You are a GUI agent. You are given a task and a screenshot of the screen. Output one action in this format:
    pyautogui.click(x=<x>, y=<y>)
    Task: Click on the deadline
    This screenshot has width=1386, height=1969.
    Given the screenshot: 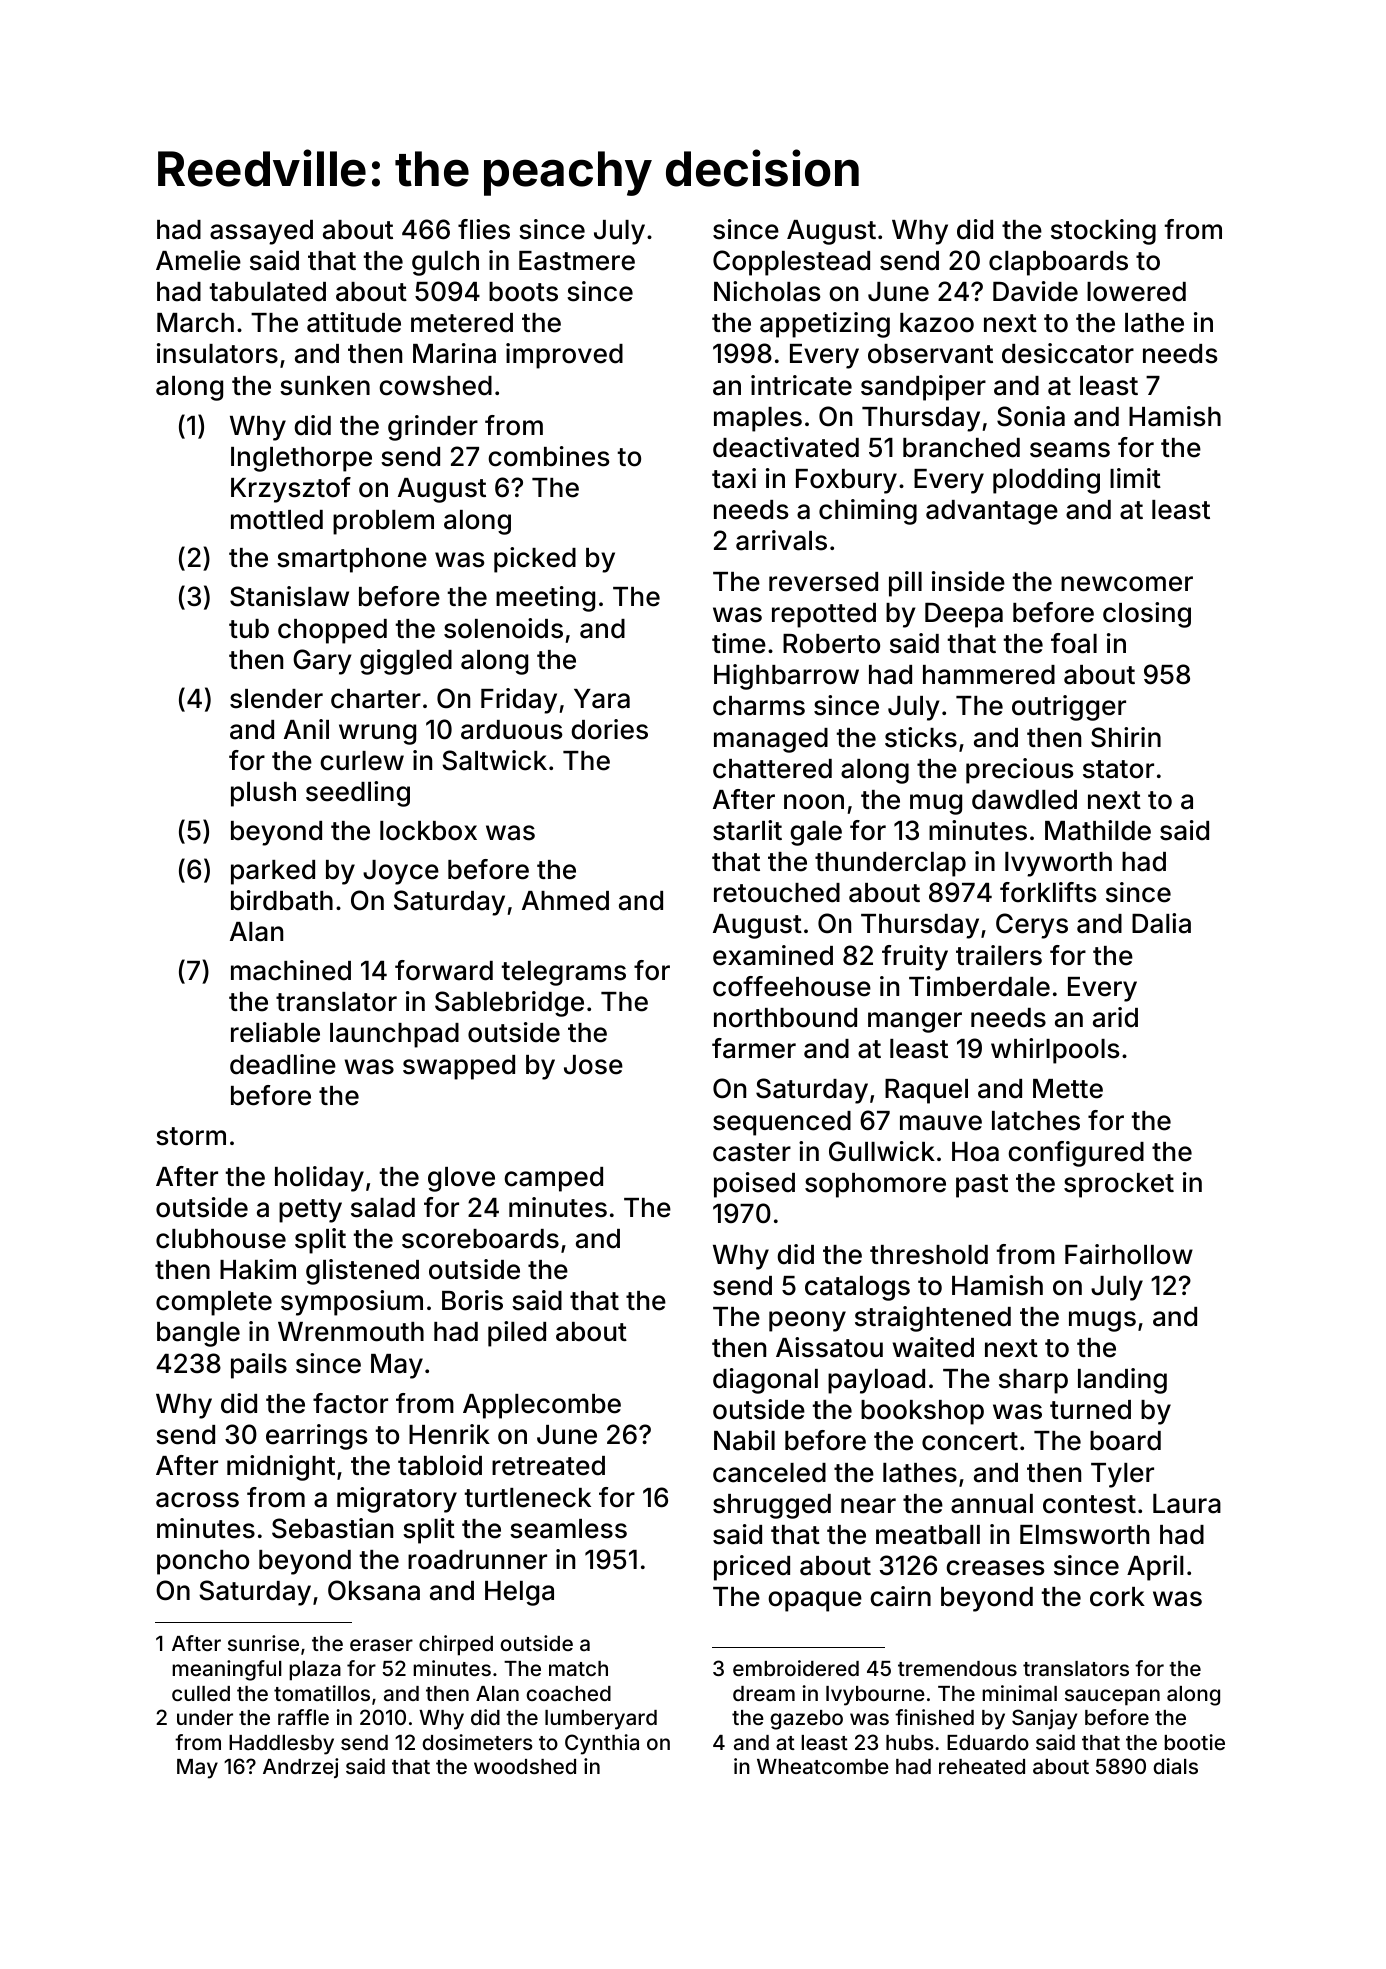 What is the action you would take?
    pyautogui.click(x=283, y=1064)
